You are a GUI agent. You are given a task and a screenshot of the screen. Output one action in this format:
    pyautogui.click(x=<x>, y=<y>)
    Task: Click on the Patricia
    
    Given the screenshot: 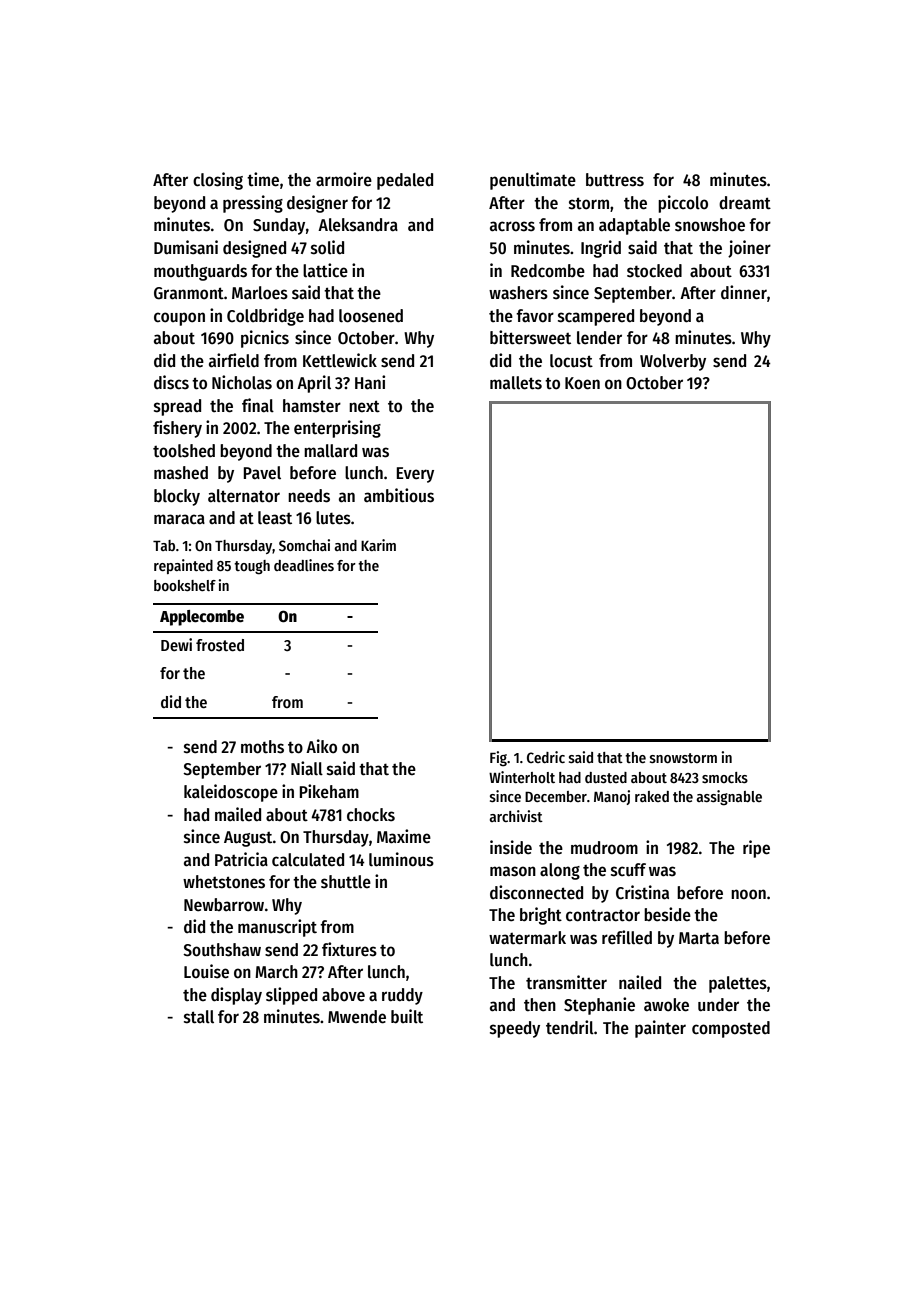 What is the action you would take?
    pyautogui.click(x=241, y=859)
